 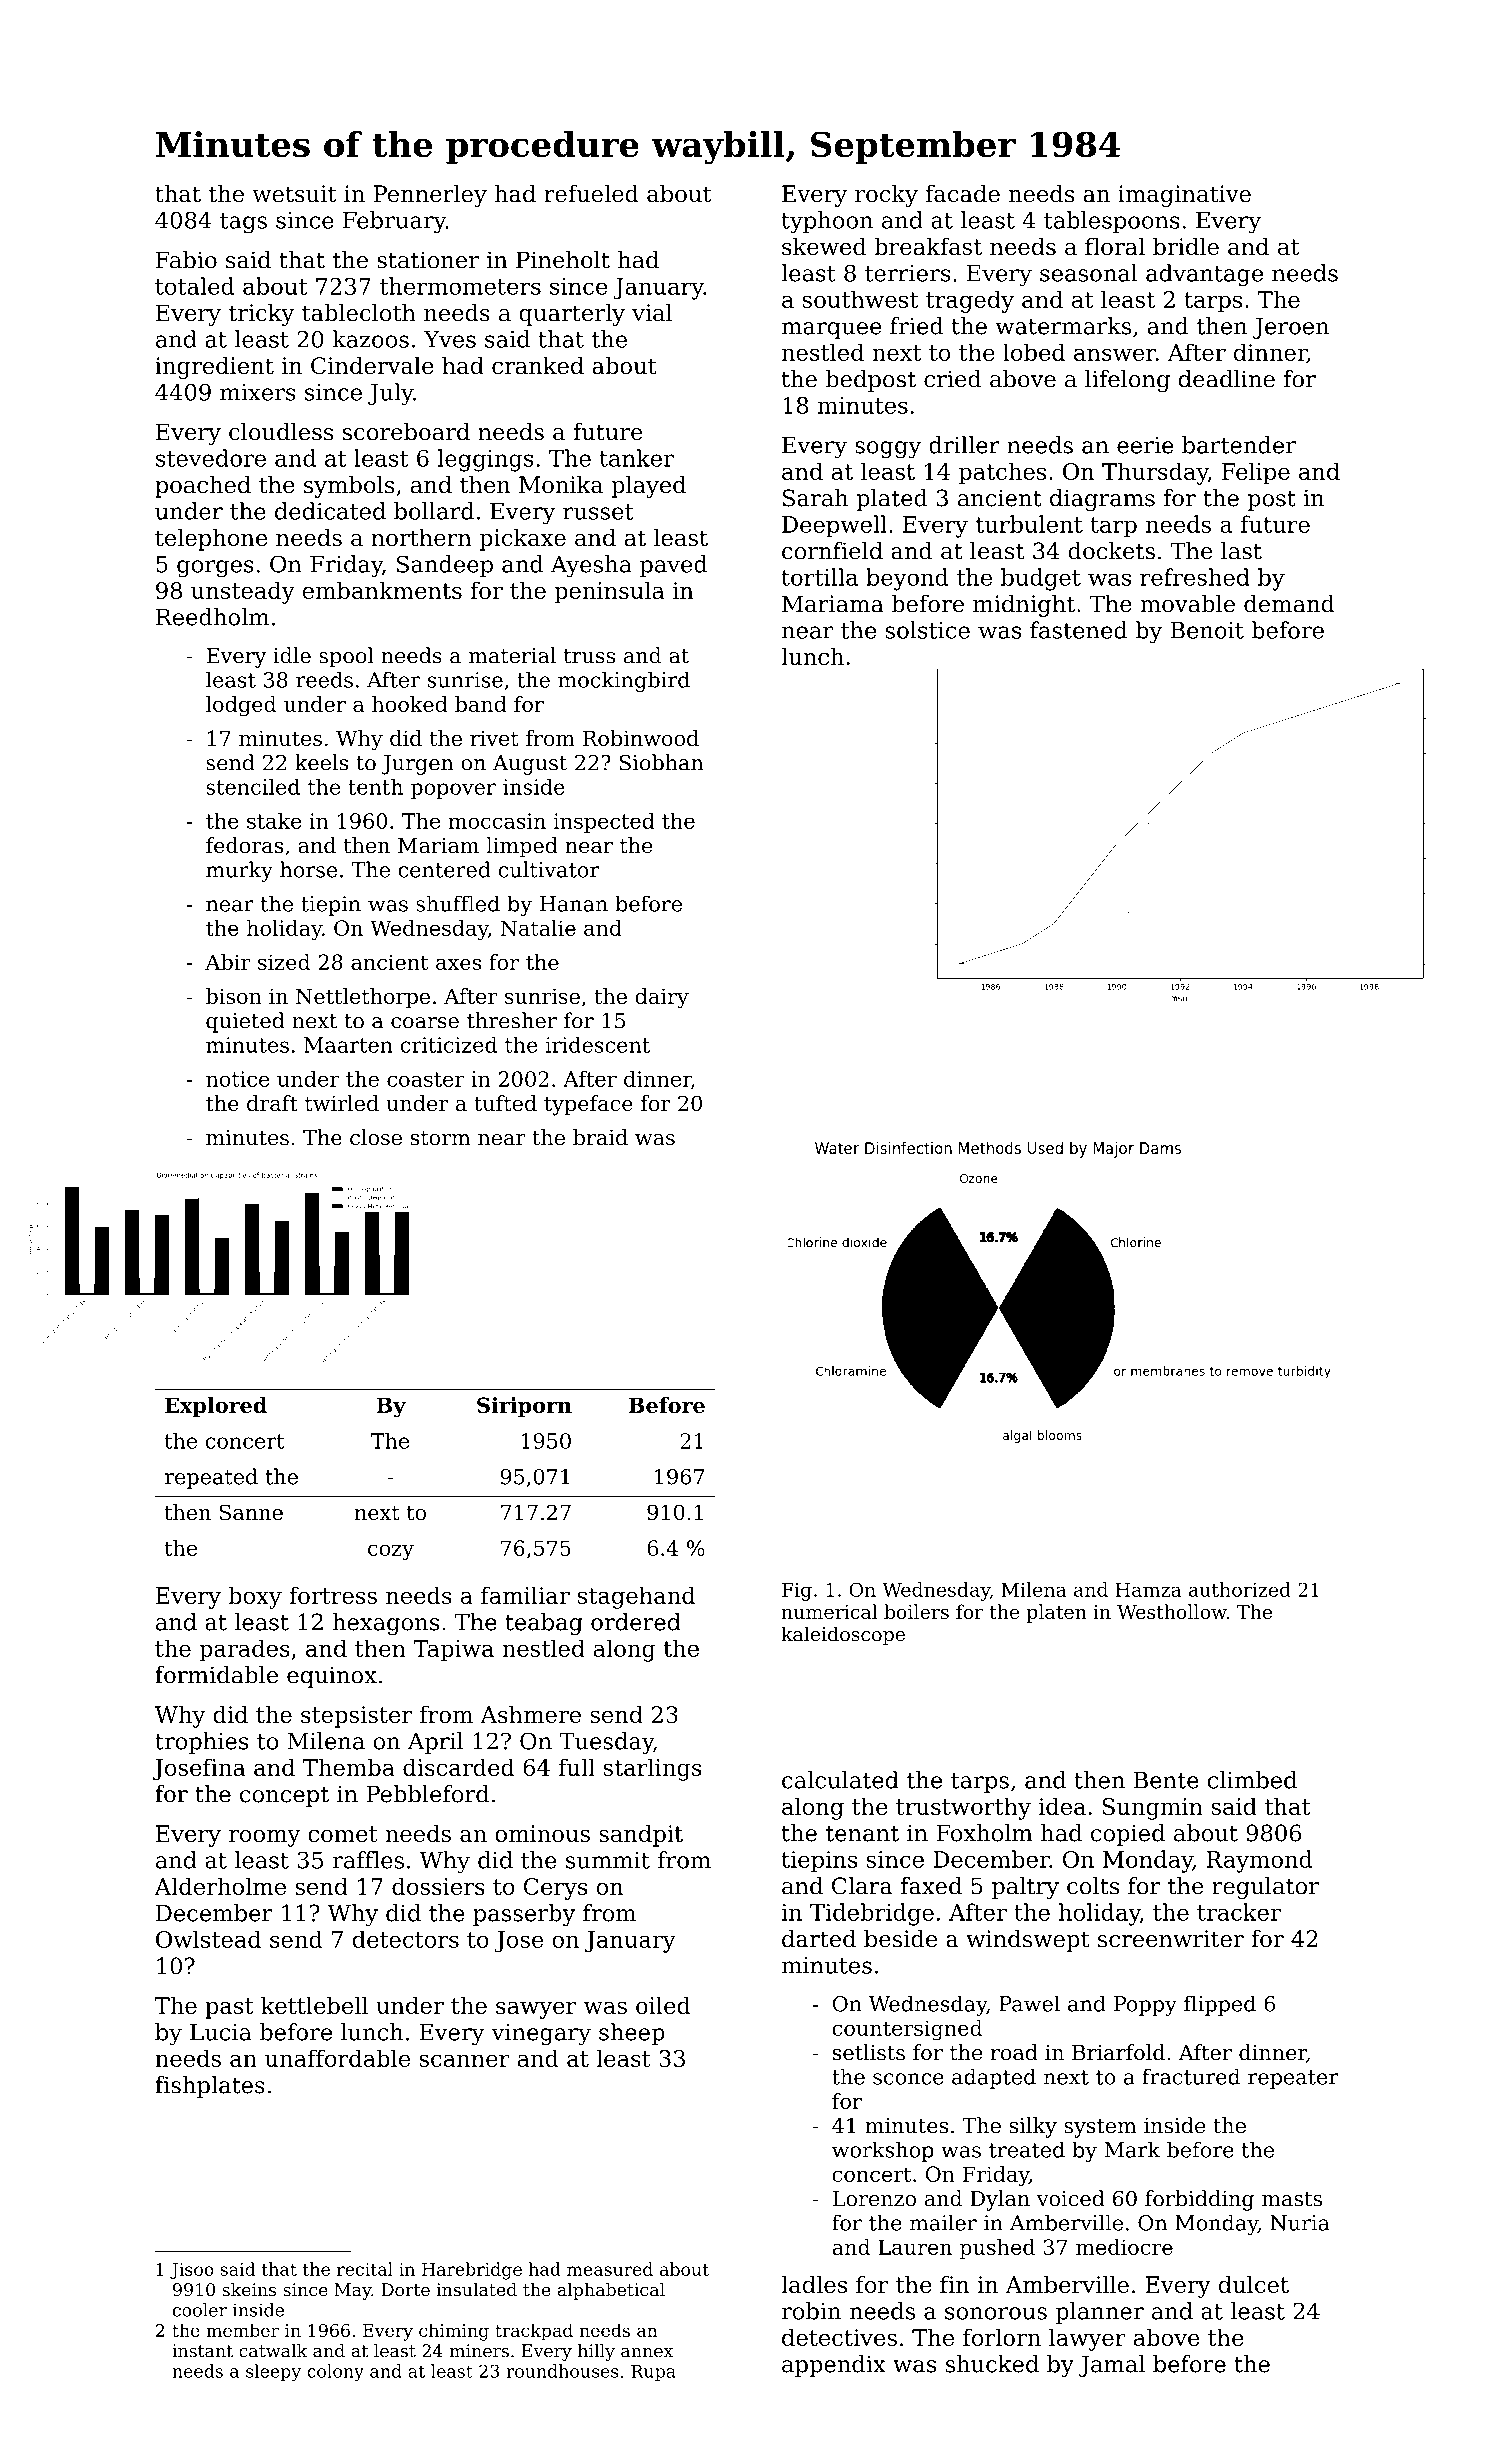 I want to click on refueled, so click(x=591, y=194).
